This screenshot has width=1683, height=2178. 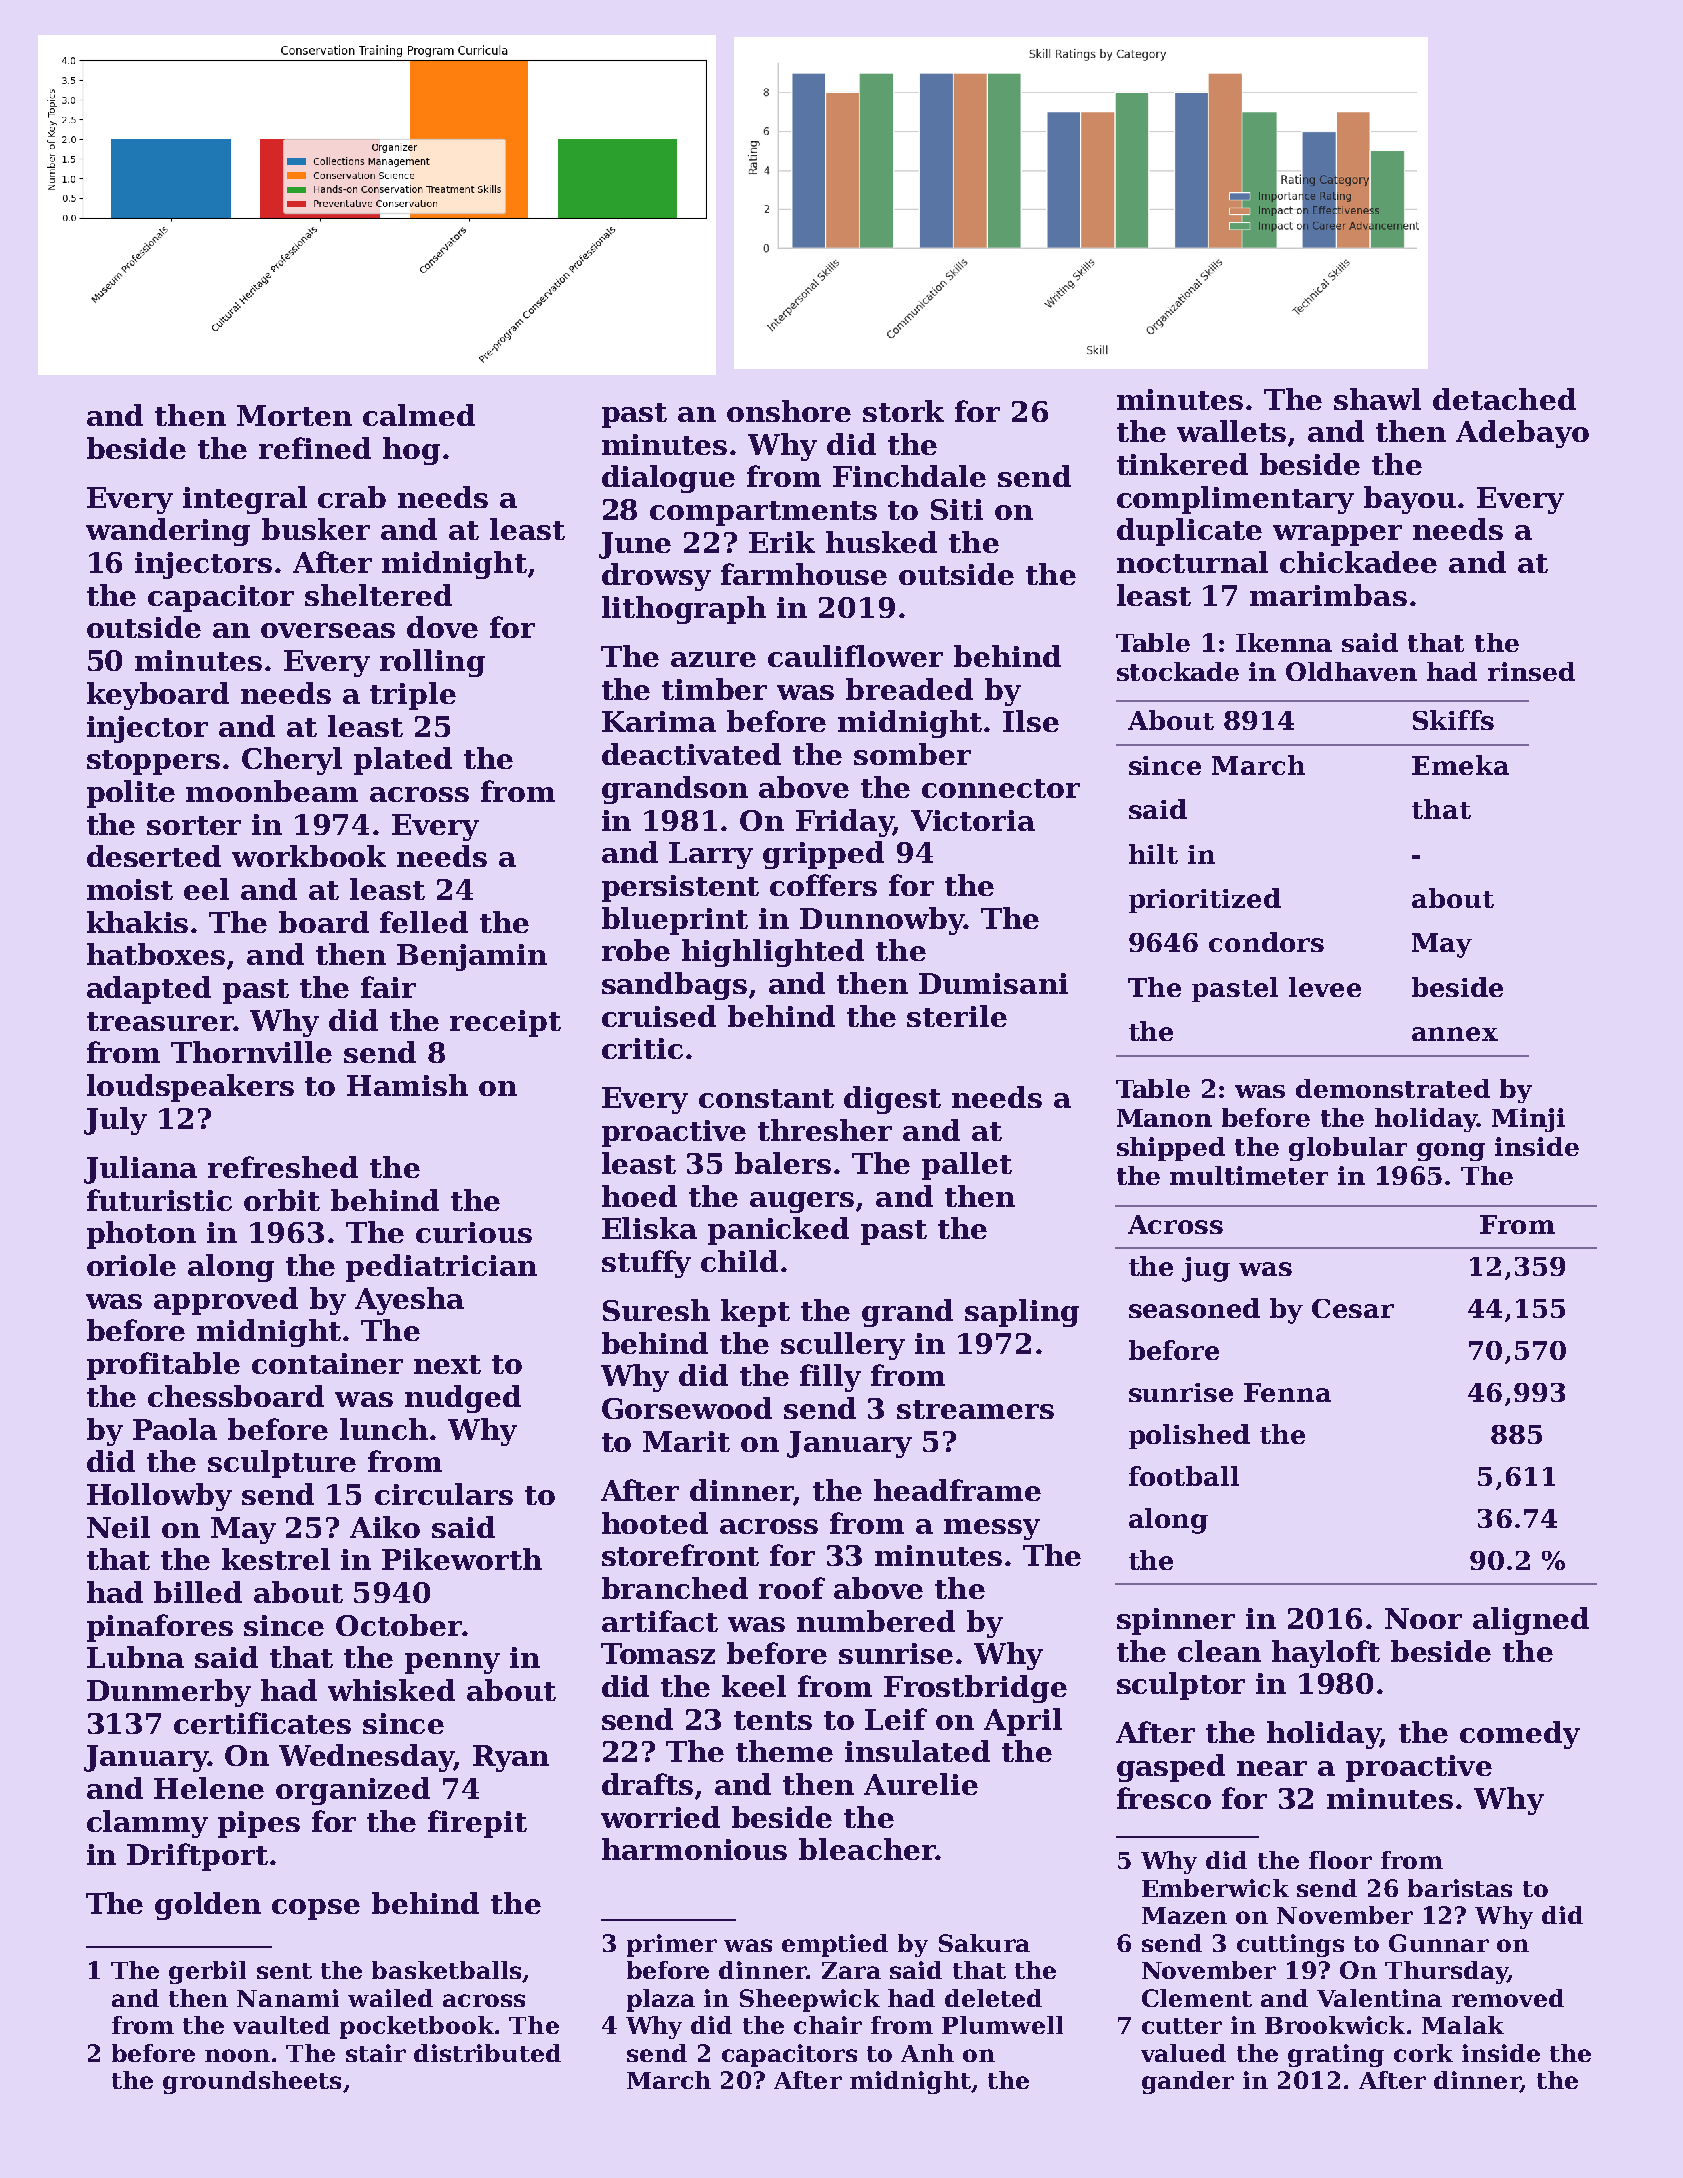 I want to click on Anh, so click(x=927, y=2053).
